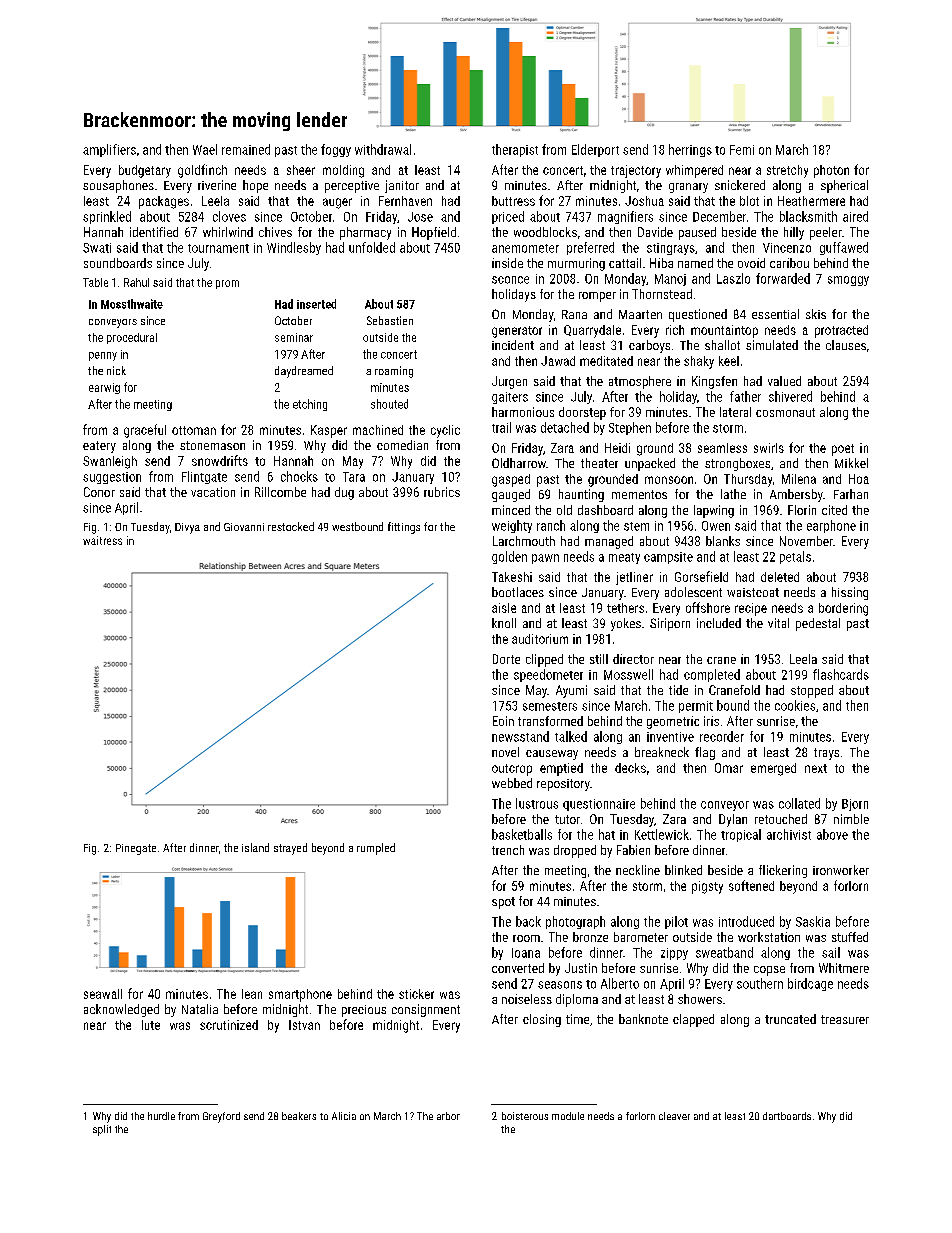 This screenshot has height=1233, width=952. I want to click on emptied, so click(561, 769).
